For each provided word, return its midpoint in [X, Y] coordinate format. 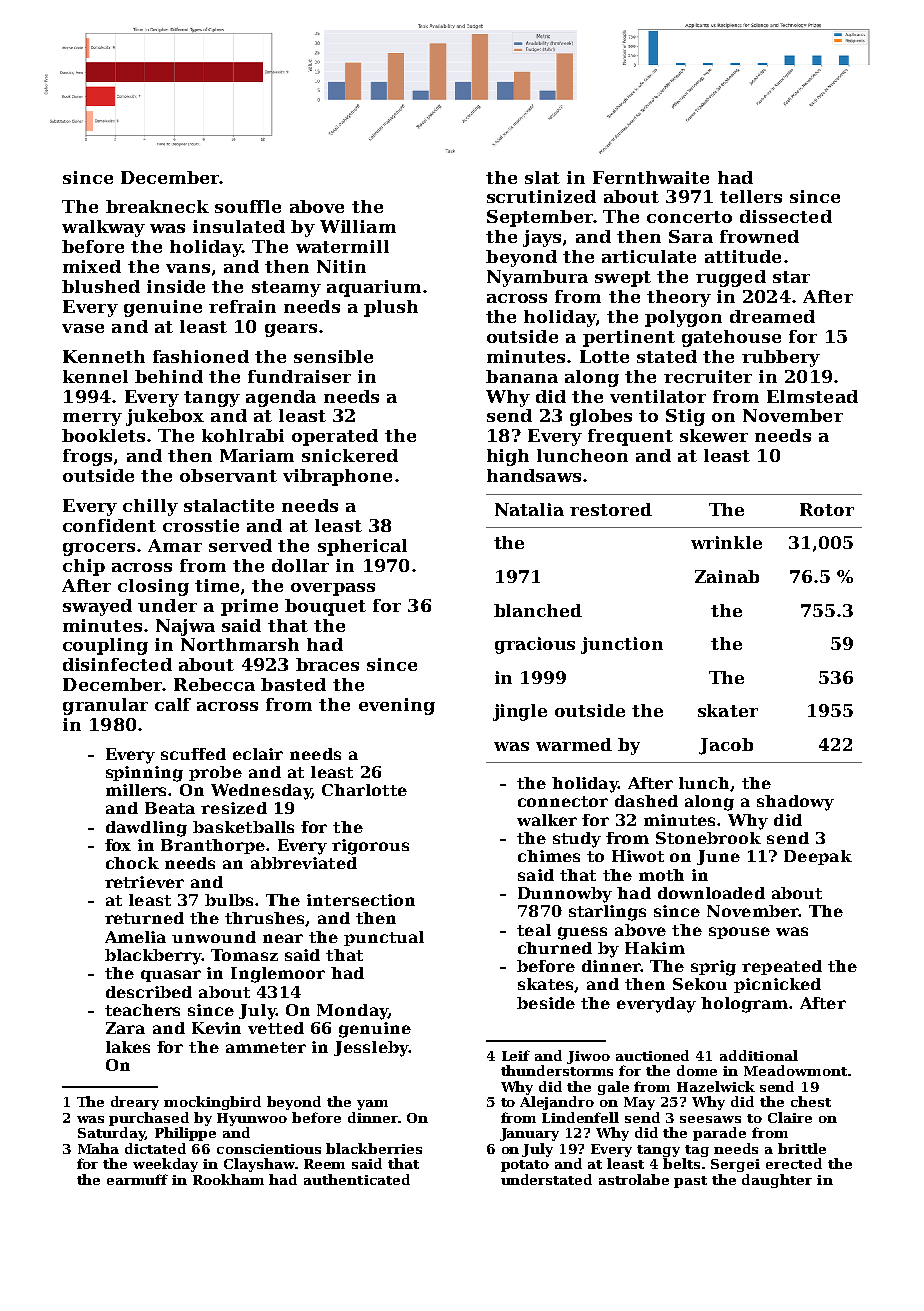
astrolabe [634, 1179]
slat [542, 177]
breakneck [157, 206]
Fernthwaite [651, 177]
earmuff [137, 1179]
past [690, 1182]
